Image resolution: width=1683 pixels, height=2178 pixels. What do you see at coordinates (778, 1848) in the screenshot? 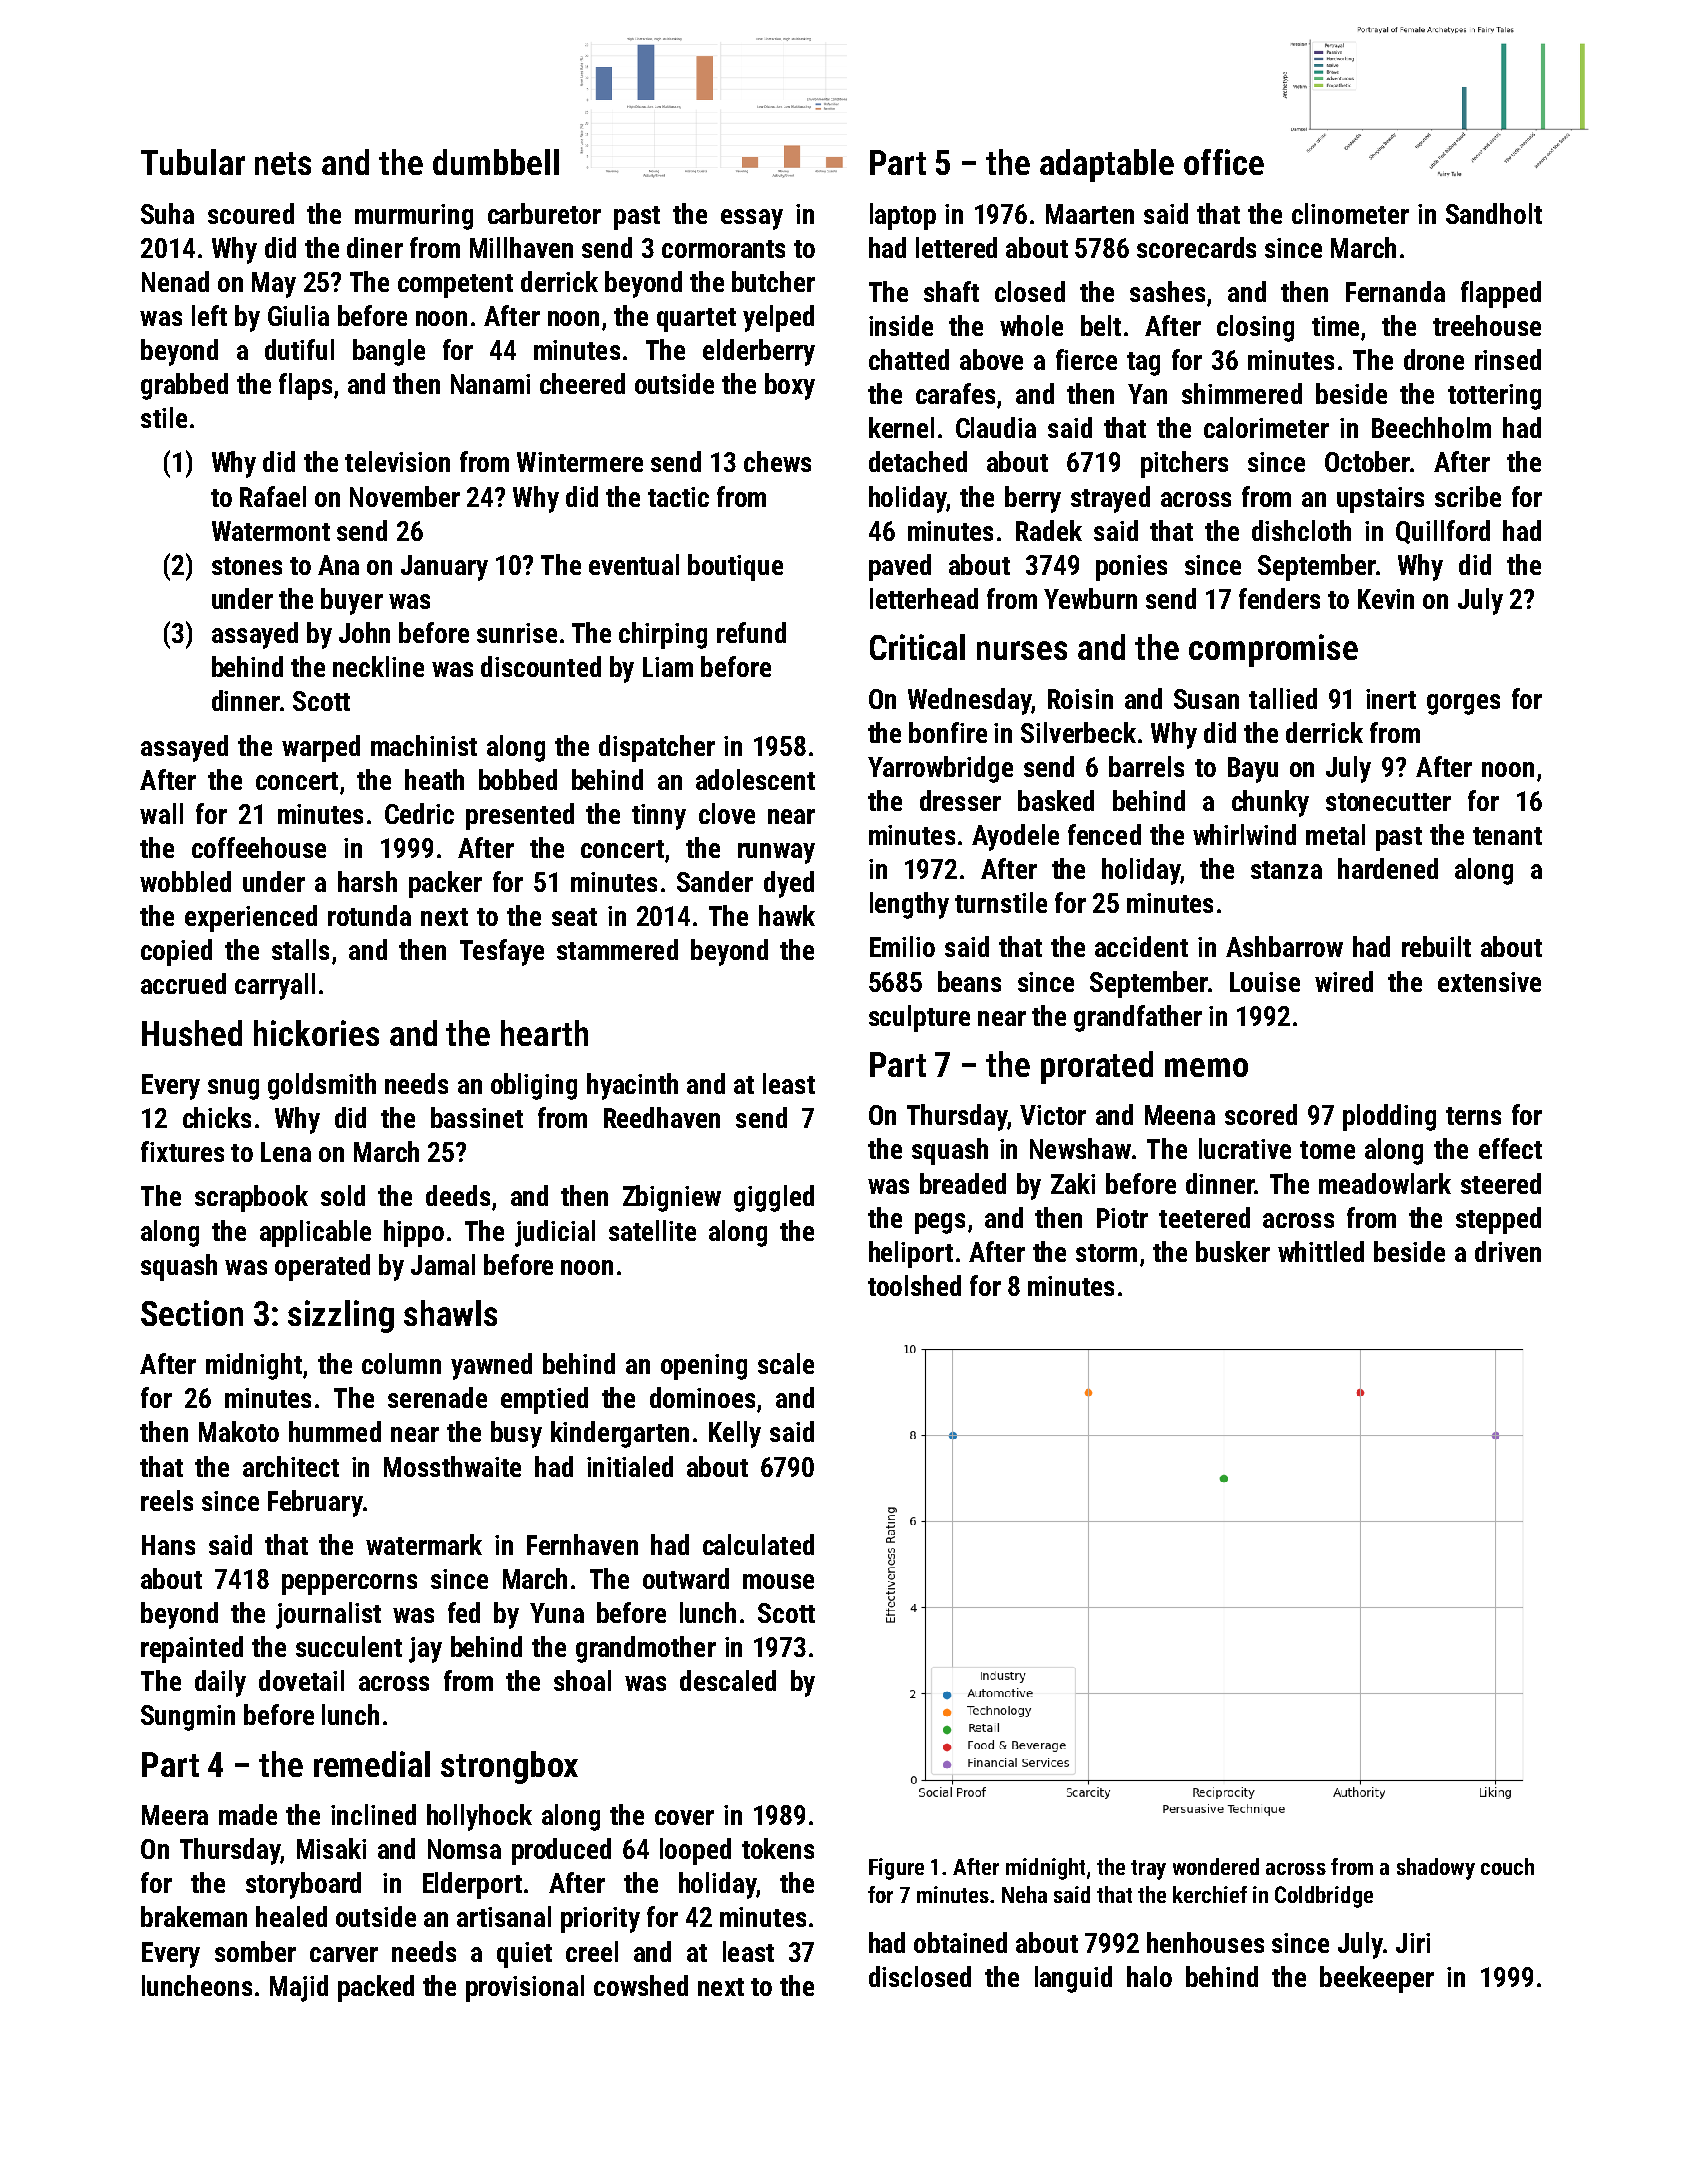
I see `tokens` at bounding box center [778, 1848].
